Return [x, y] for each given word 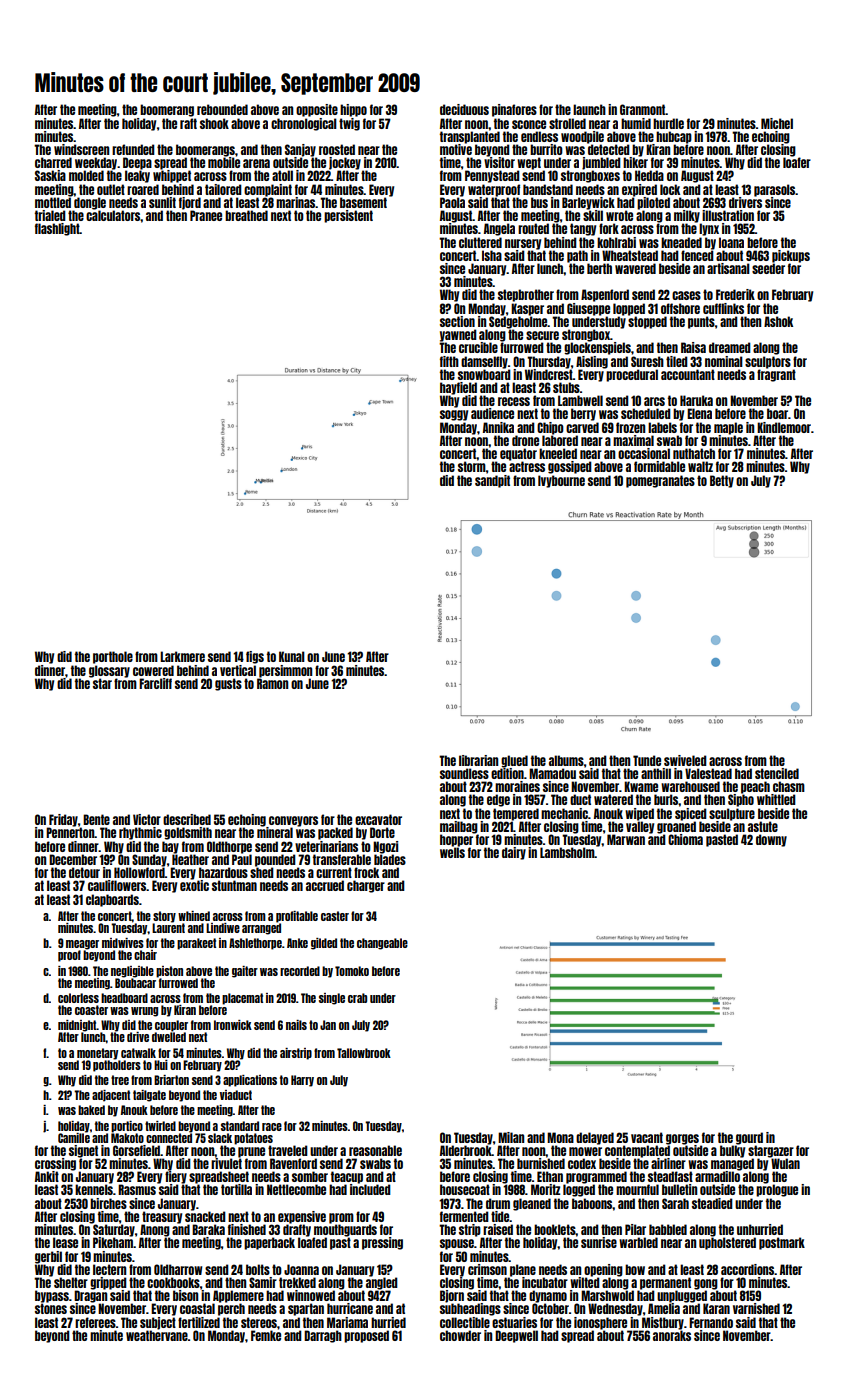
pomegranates [660, 481]
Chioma [685, 839]
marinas [295, 202]
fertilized [199, 1322]
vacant [647, 1137]
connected [169, 1138]
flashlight [57, 229]
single [332, 999]
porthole [113, 657]
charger [366, 886]
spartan [306, 1309]
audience [492, 413]
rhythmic [140, 833]
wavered [635, 268]
